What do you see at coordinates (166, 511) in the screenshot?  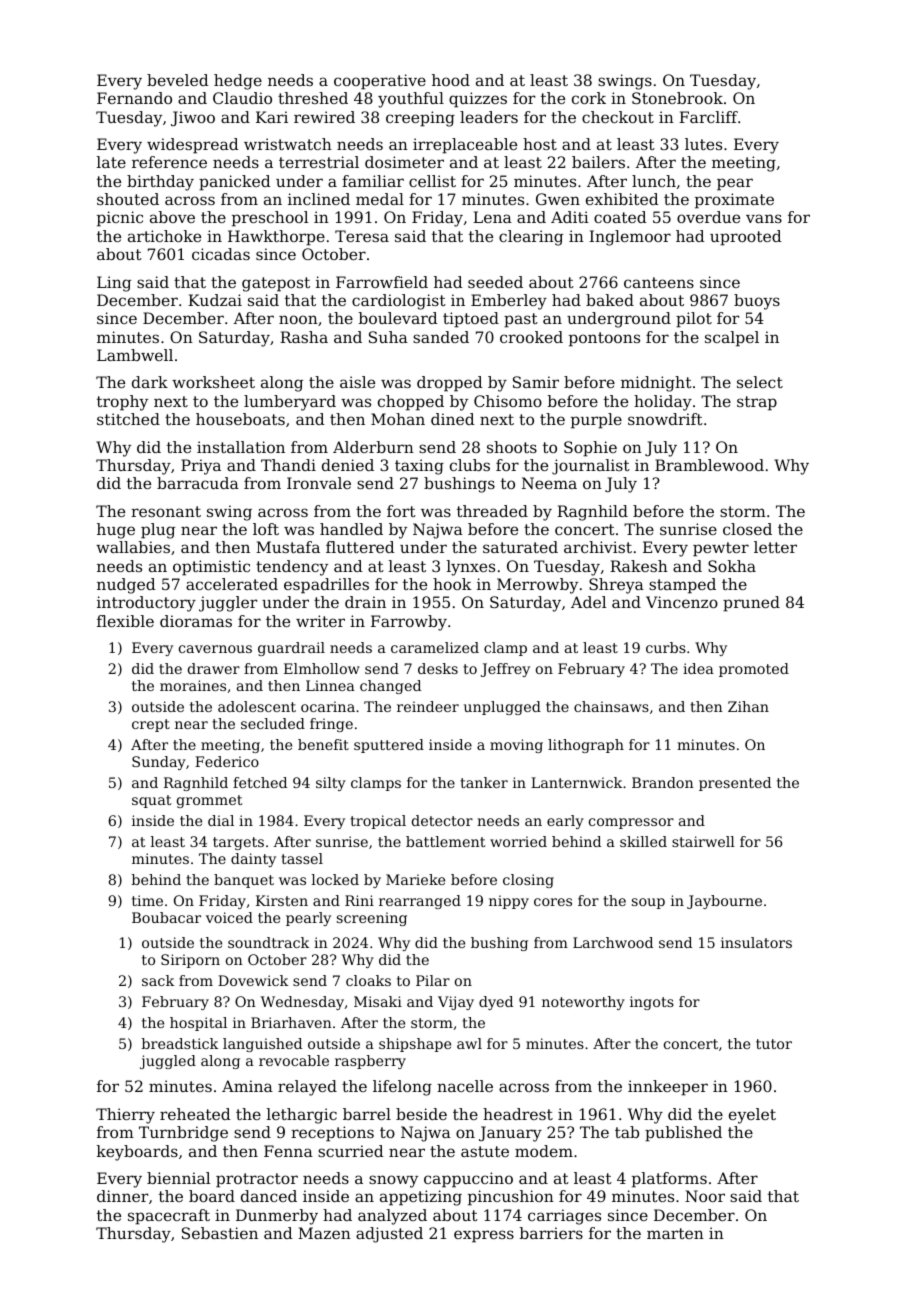 I see `resonant` at bounding box center [166, 511].
